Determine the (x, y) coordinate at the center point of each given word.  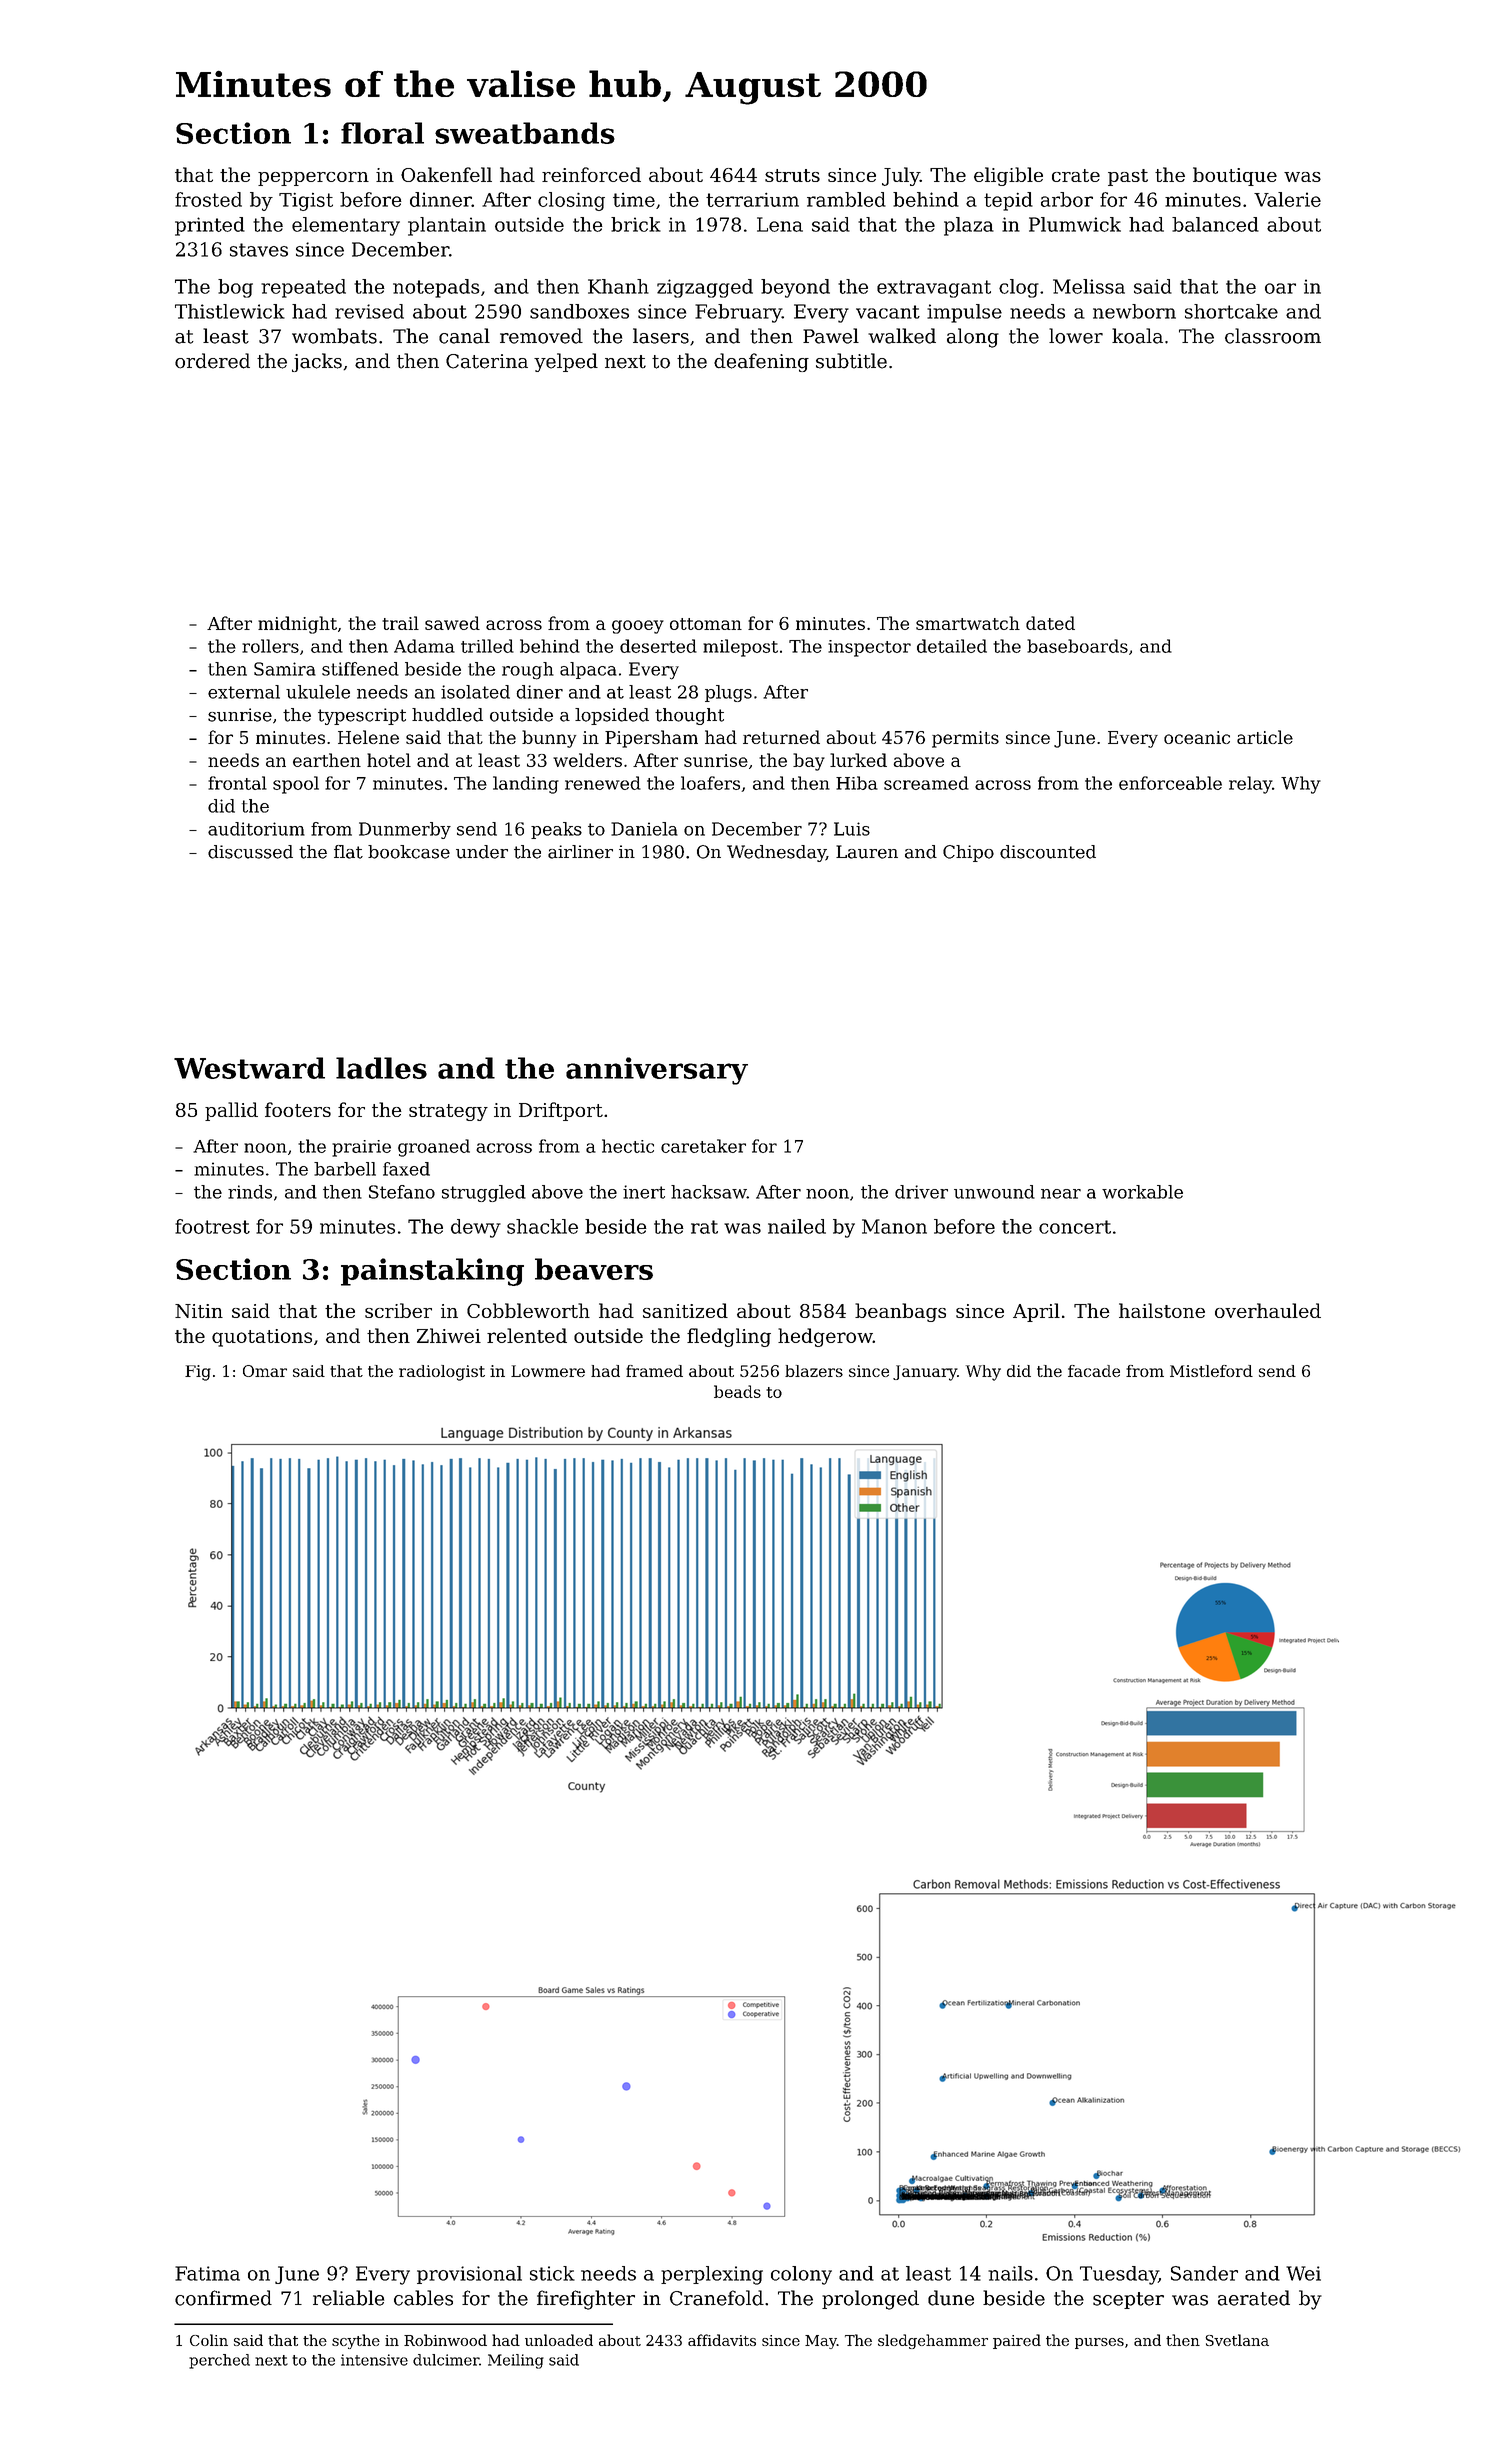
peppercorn (313, 179)
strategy (448, 1112)
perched (219, 2361)
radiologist (442, 1373)
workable (1142, 1192)
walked (902, 336)
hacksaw (709, 1192)
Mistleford (1211, 1371)
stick (552, 2273)
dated (1050, 623)
